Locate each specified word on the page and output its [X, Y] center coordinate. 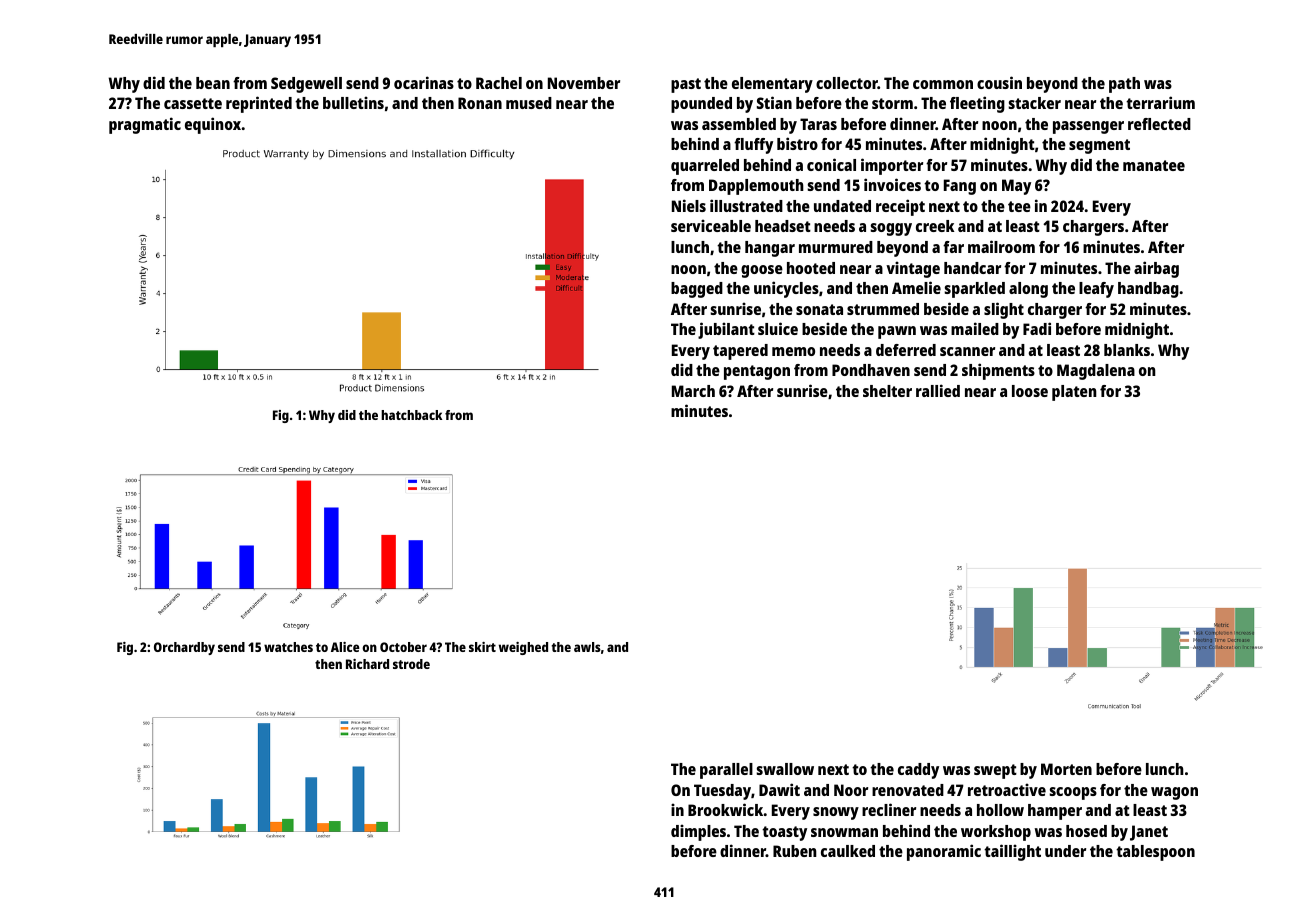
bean [213, 83]
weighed [523, 648]
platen [1074, 393]
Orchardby [184, 648]
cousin [999, 82]
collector [847, 83]
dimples [698, 832]
